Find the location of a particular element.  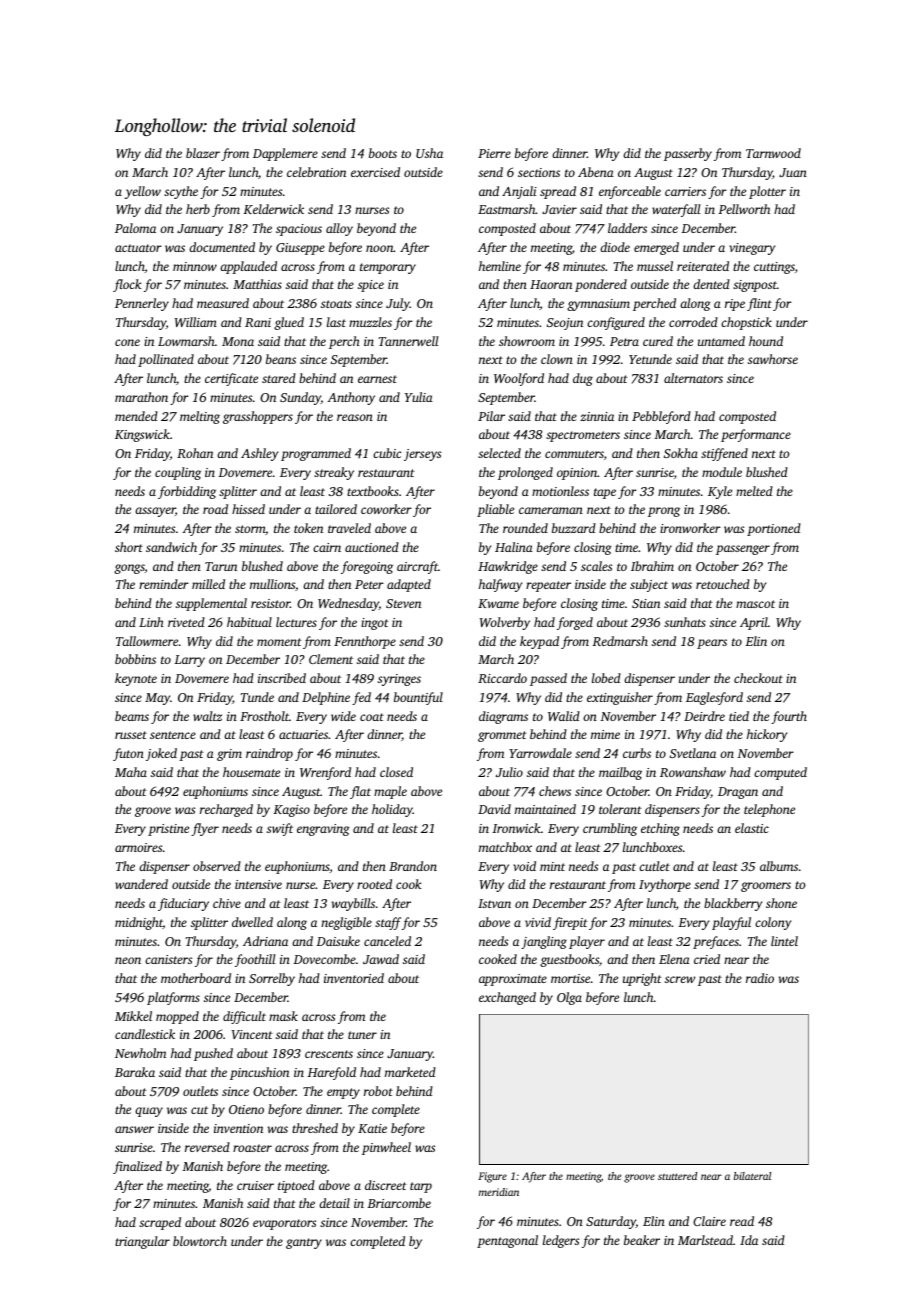

bilateral is located at coordinates (752, 1176).
